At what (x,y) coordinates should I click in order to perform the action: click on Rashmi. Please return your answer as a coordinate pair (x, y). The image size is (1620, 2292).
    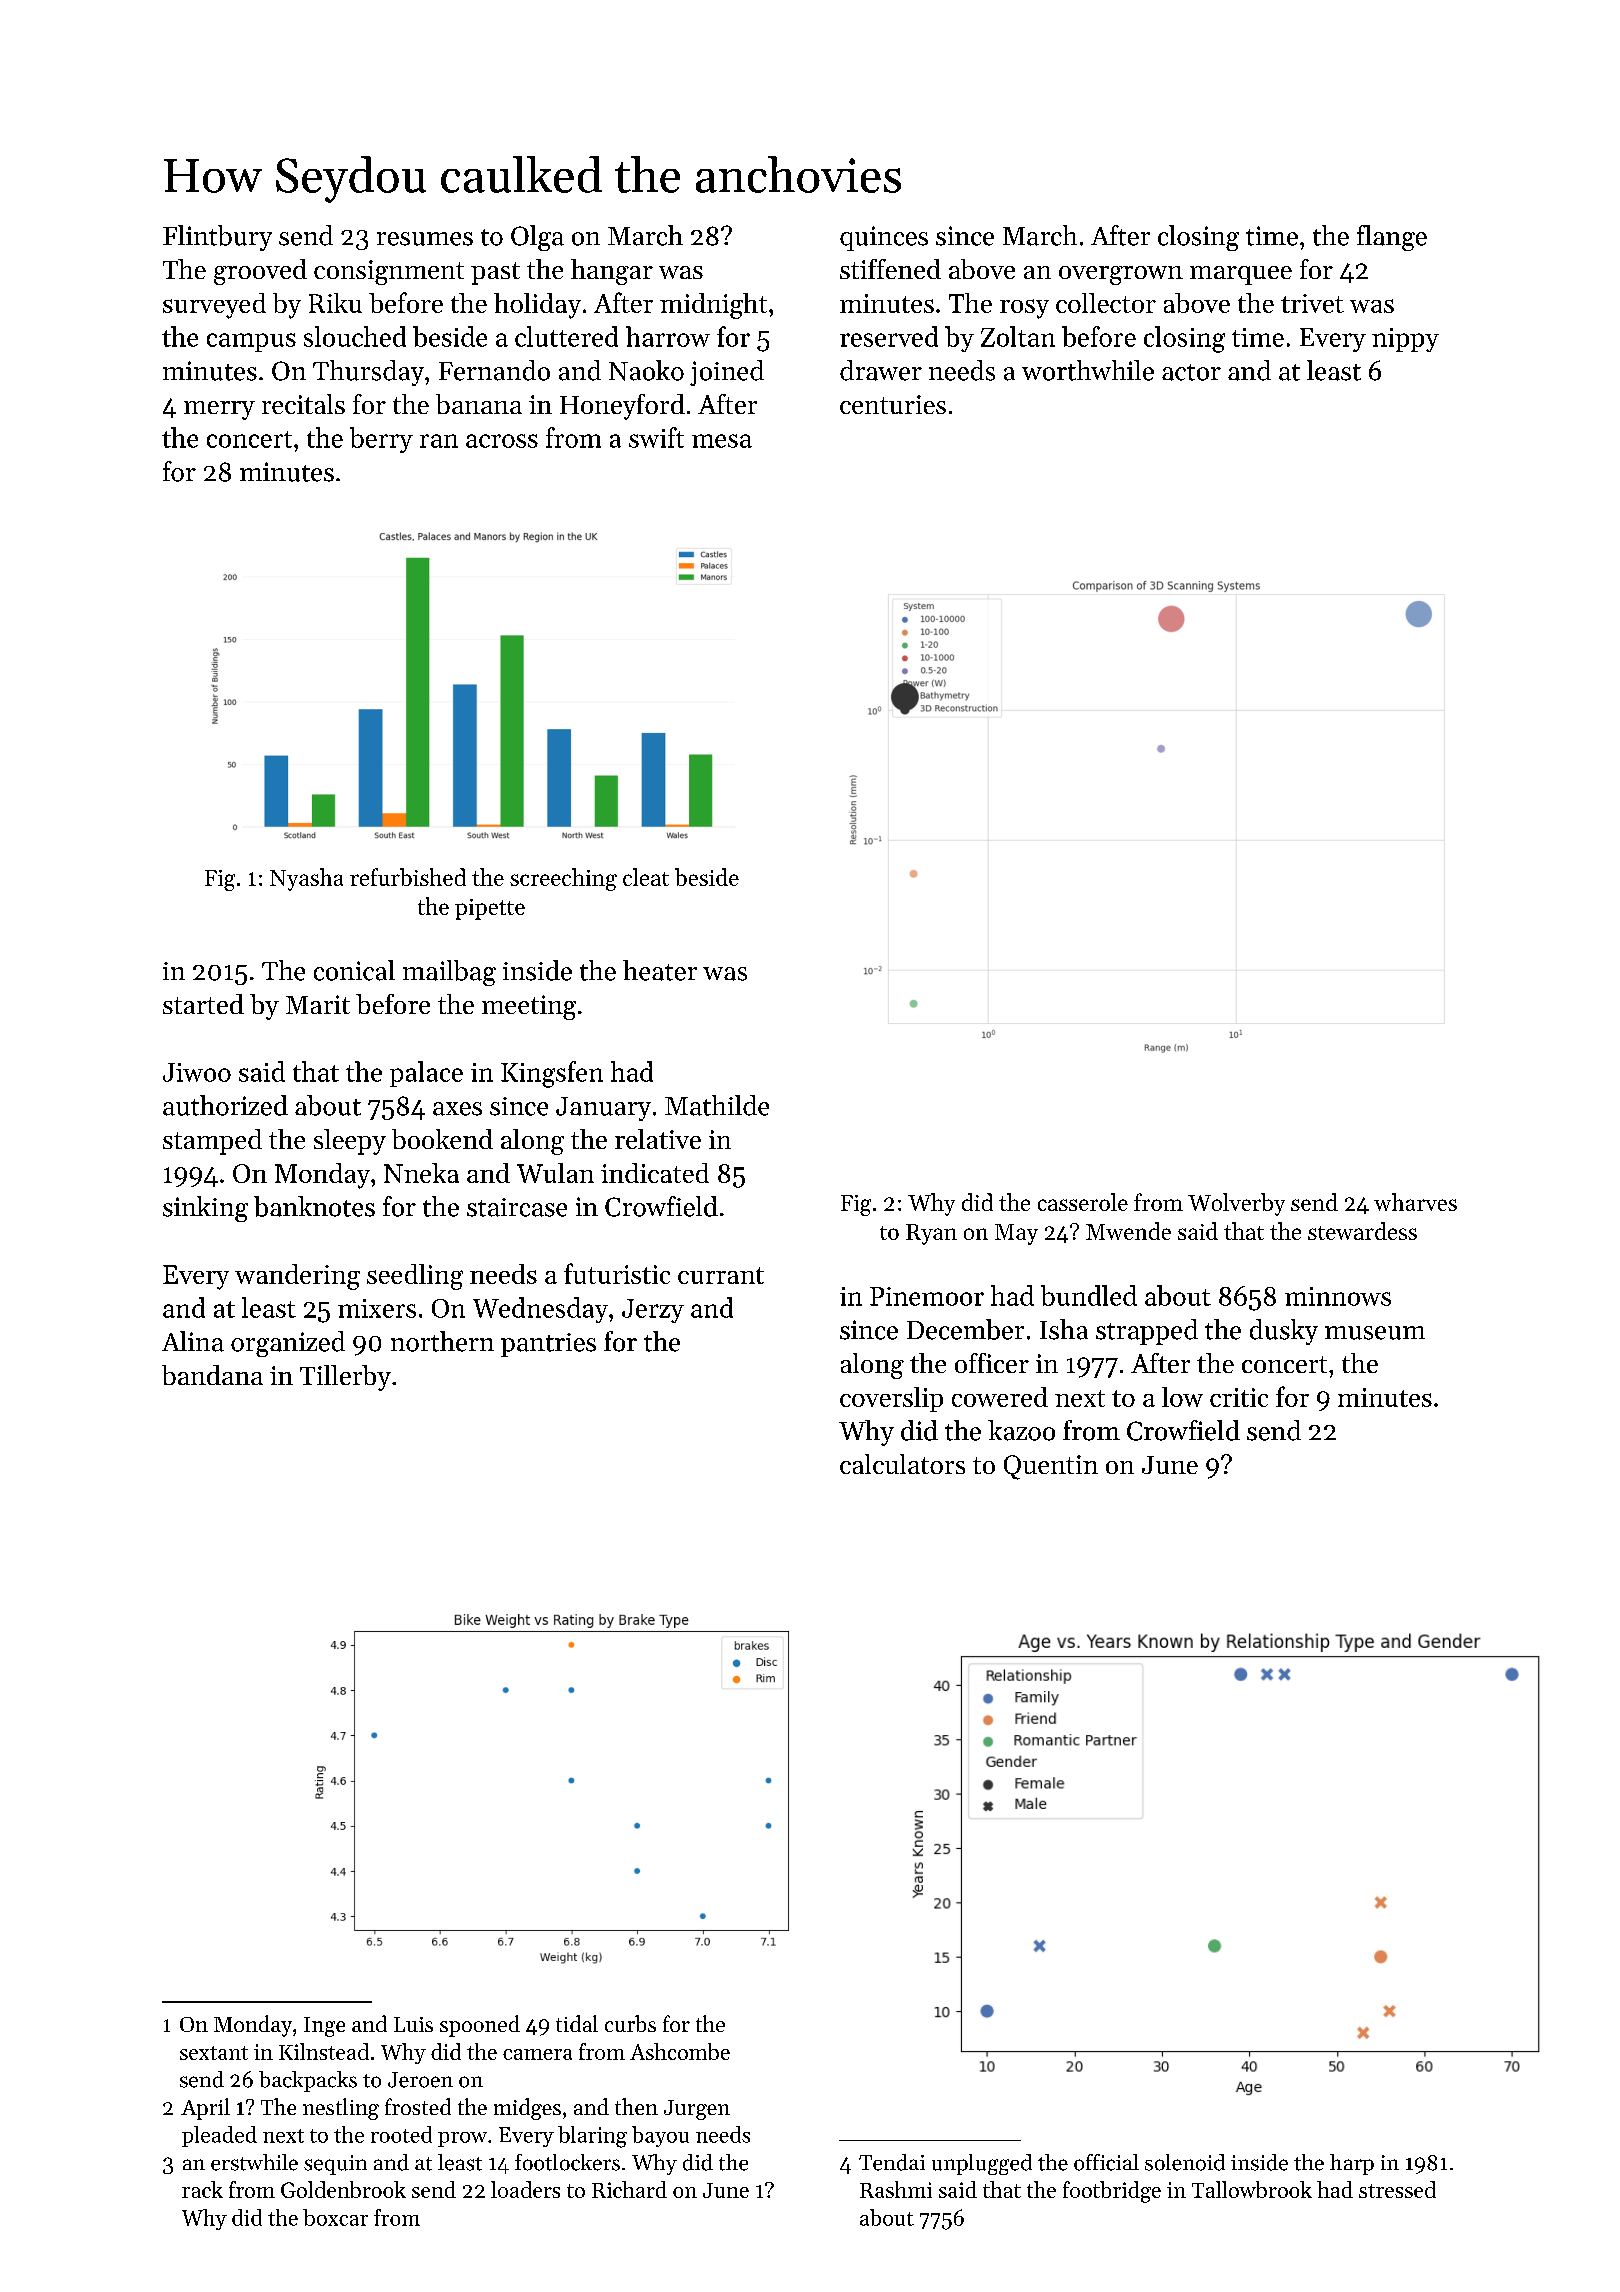
    Looking at the image, I should click on (896, 2189).
